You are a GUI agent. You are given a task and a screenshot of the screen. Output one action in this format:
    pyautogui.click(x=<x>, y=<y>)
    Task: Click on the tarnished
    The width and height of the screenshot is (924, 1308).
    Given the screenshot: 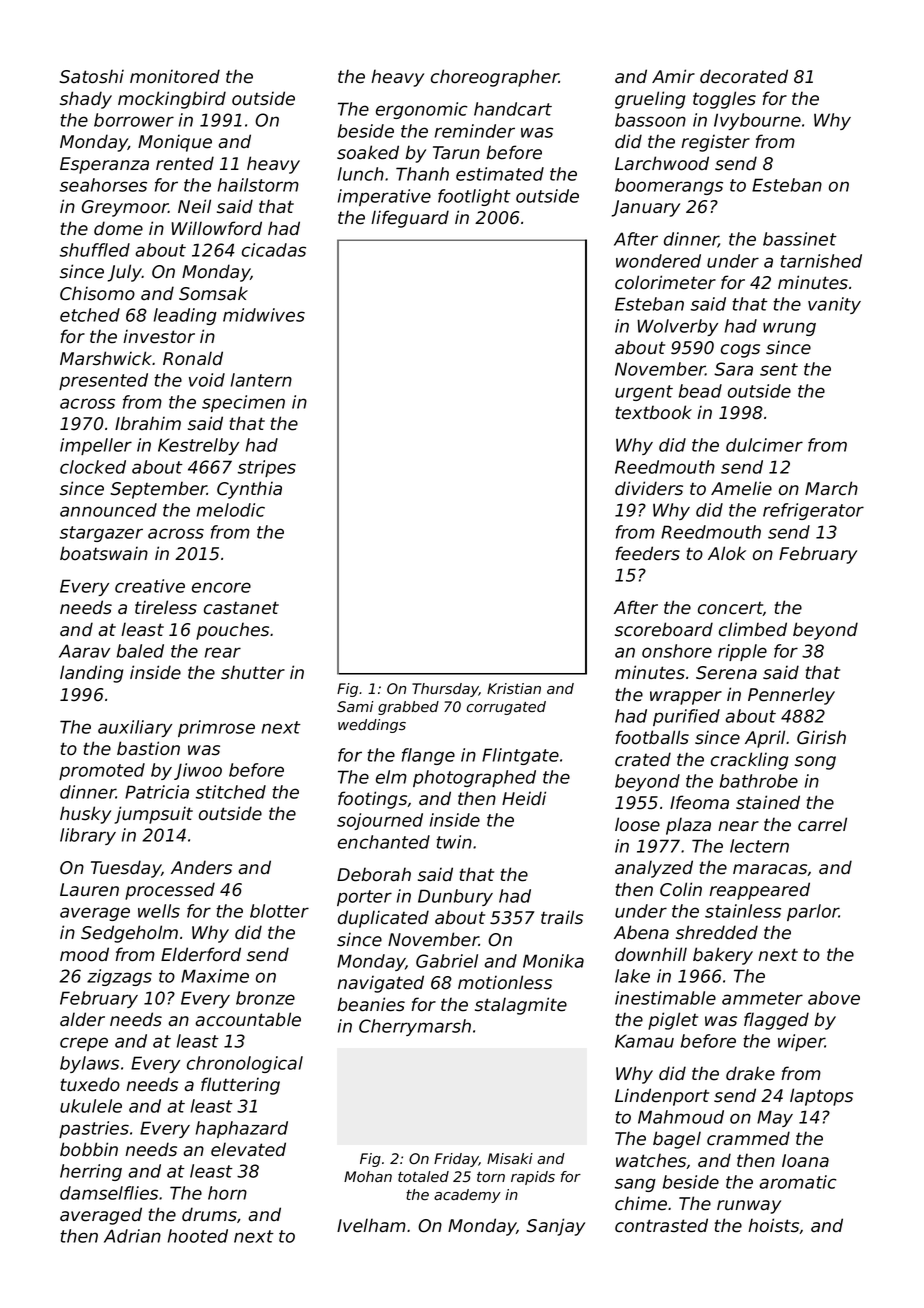 What is the action you would take?
    pyautogui.click(x=821, y=261)
